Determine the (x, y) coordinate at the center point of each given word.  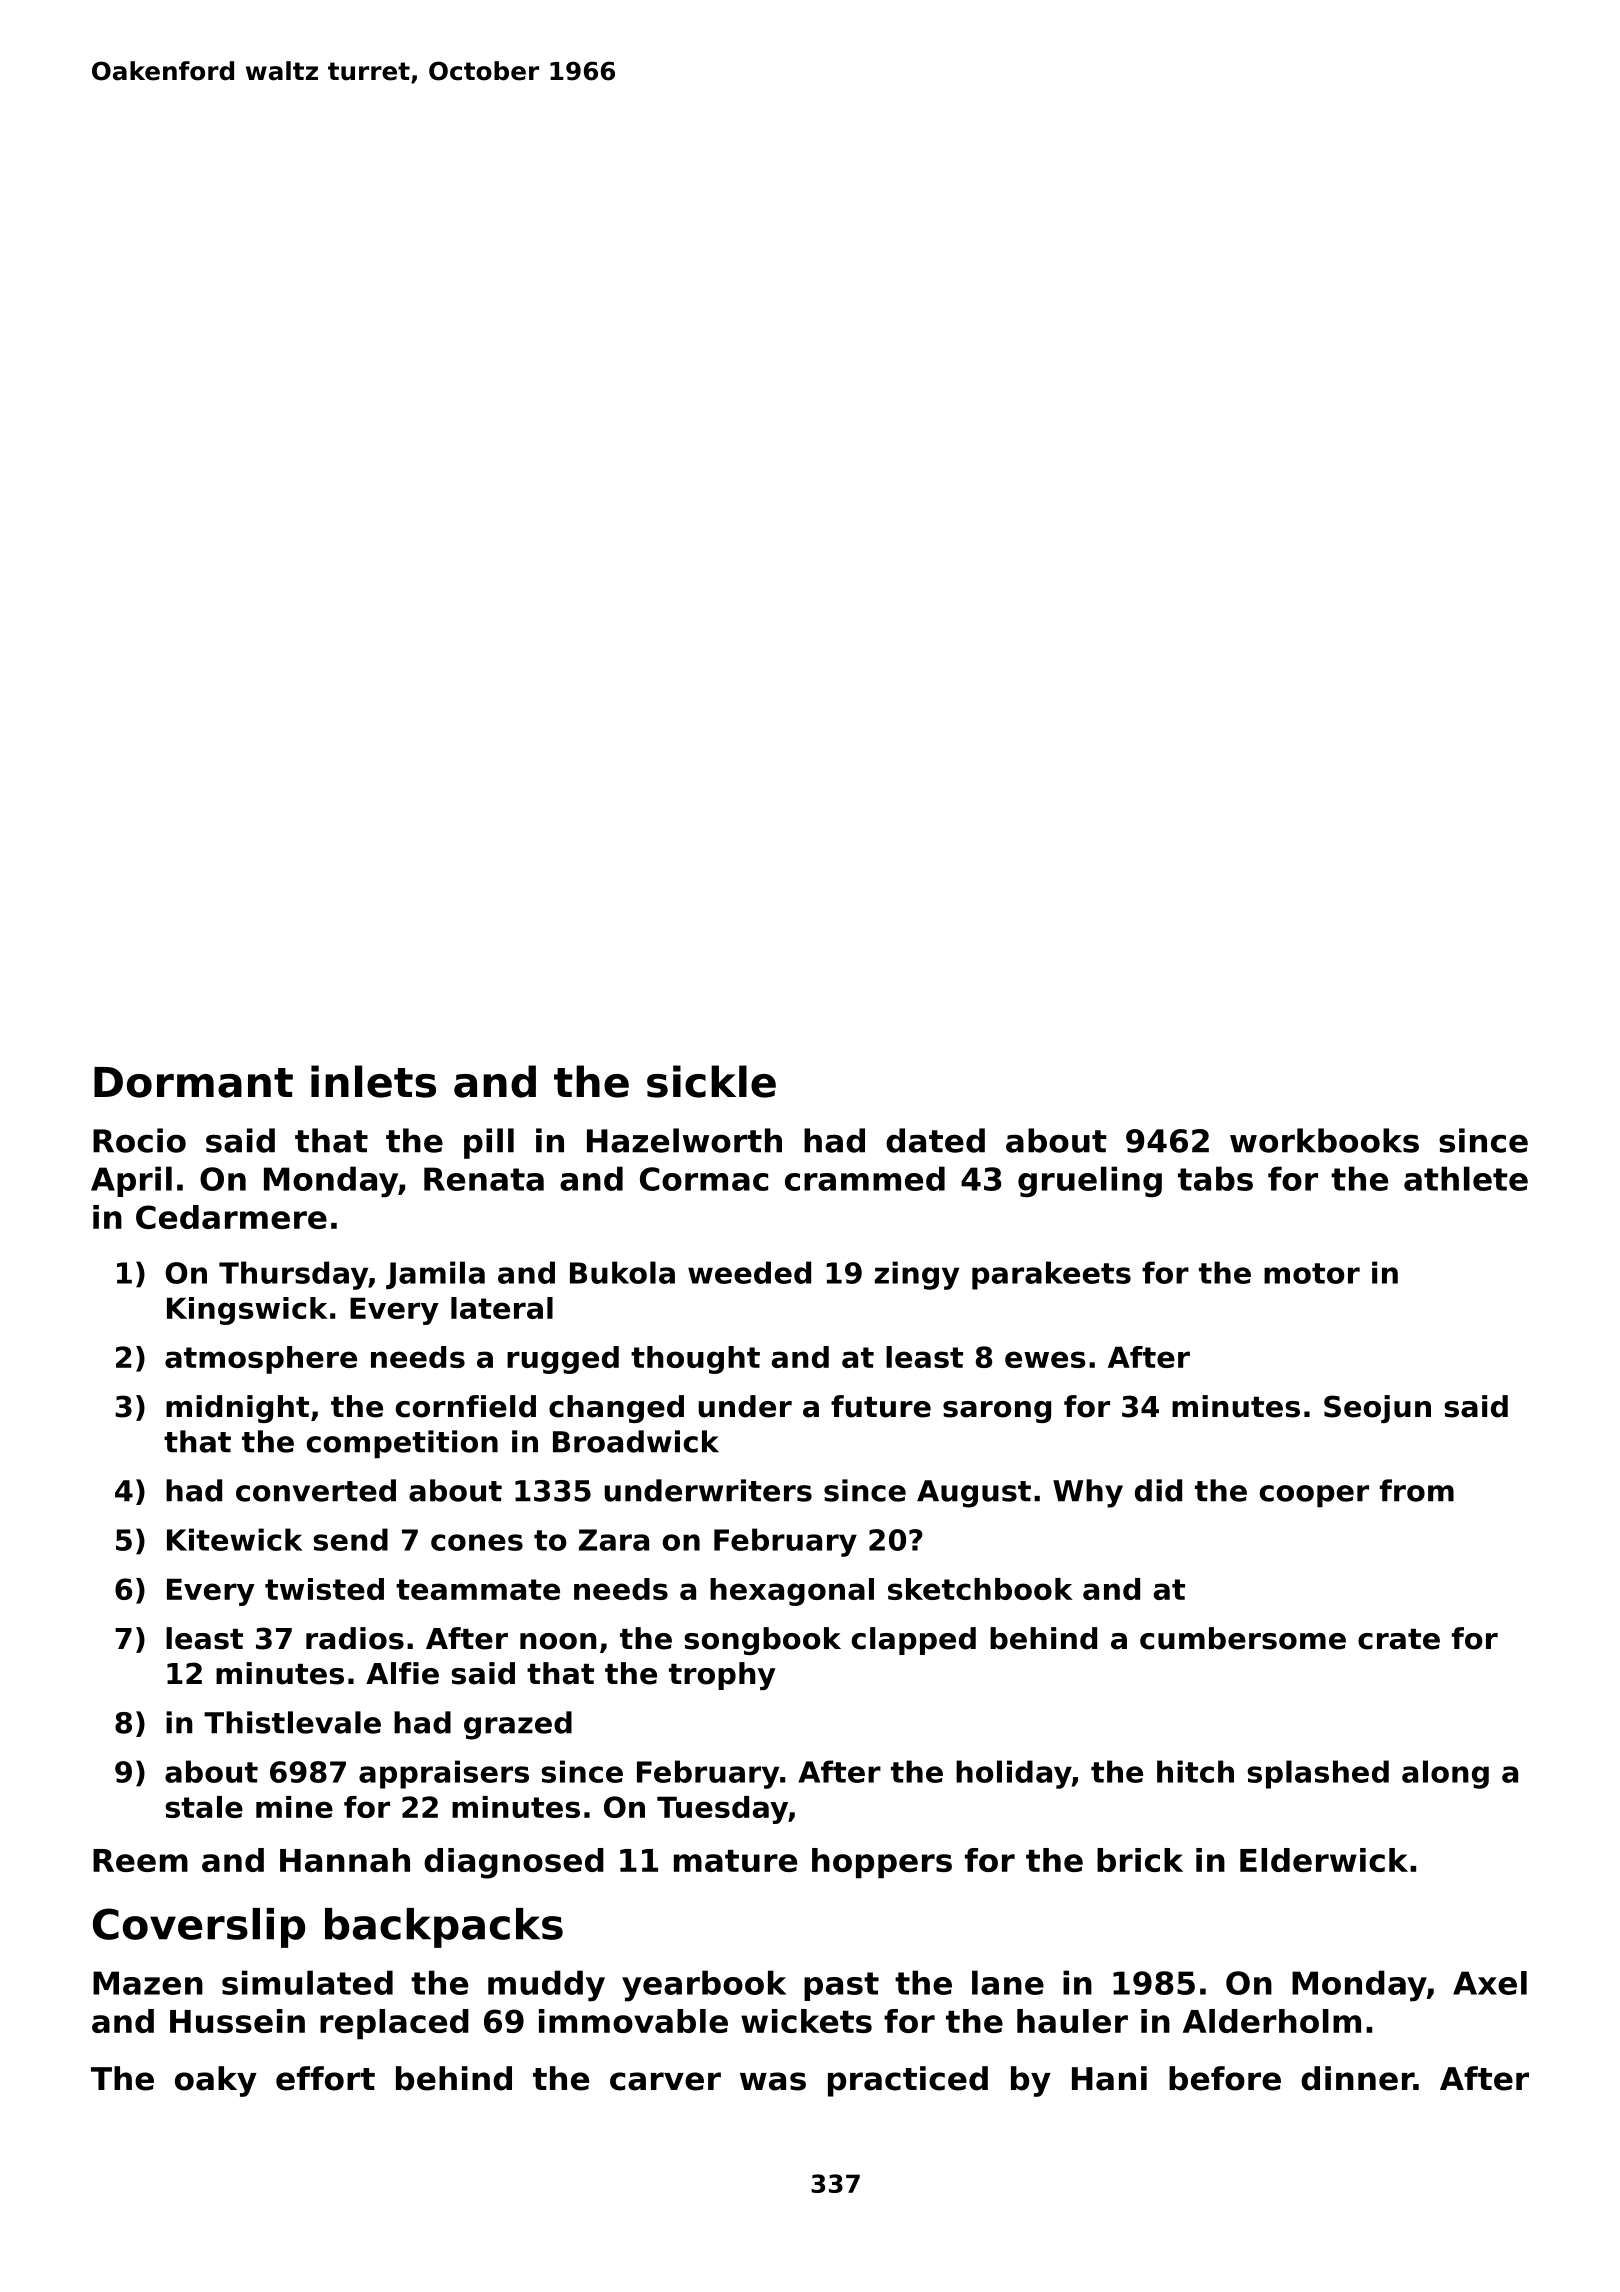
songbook (763, 1641)
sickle (711, 1081)
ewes (1045, 1359)
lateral (502, 1308)
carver (665, 2081)
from (1417, 1490)
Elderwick (1324, 1860)
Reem (140, 1860)
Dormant (193, 1082)
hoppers (882, 1863)
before (1225, 2078)
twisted (324, 1589)
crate (1399, 1639)
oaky (216, 2081)
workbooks (1324, 1140)
